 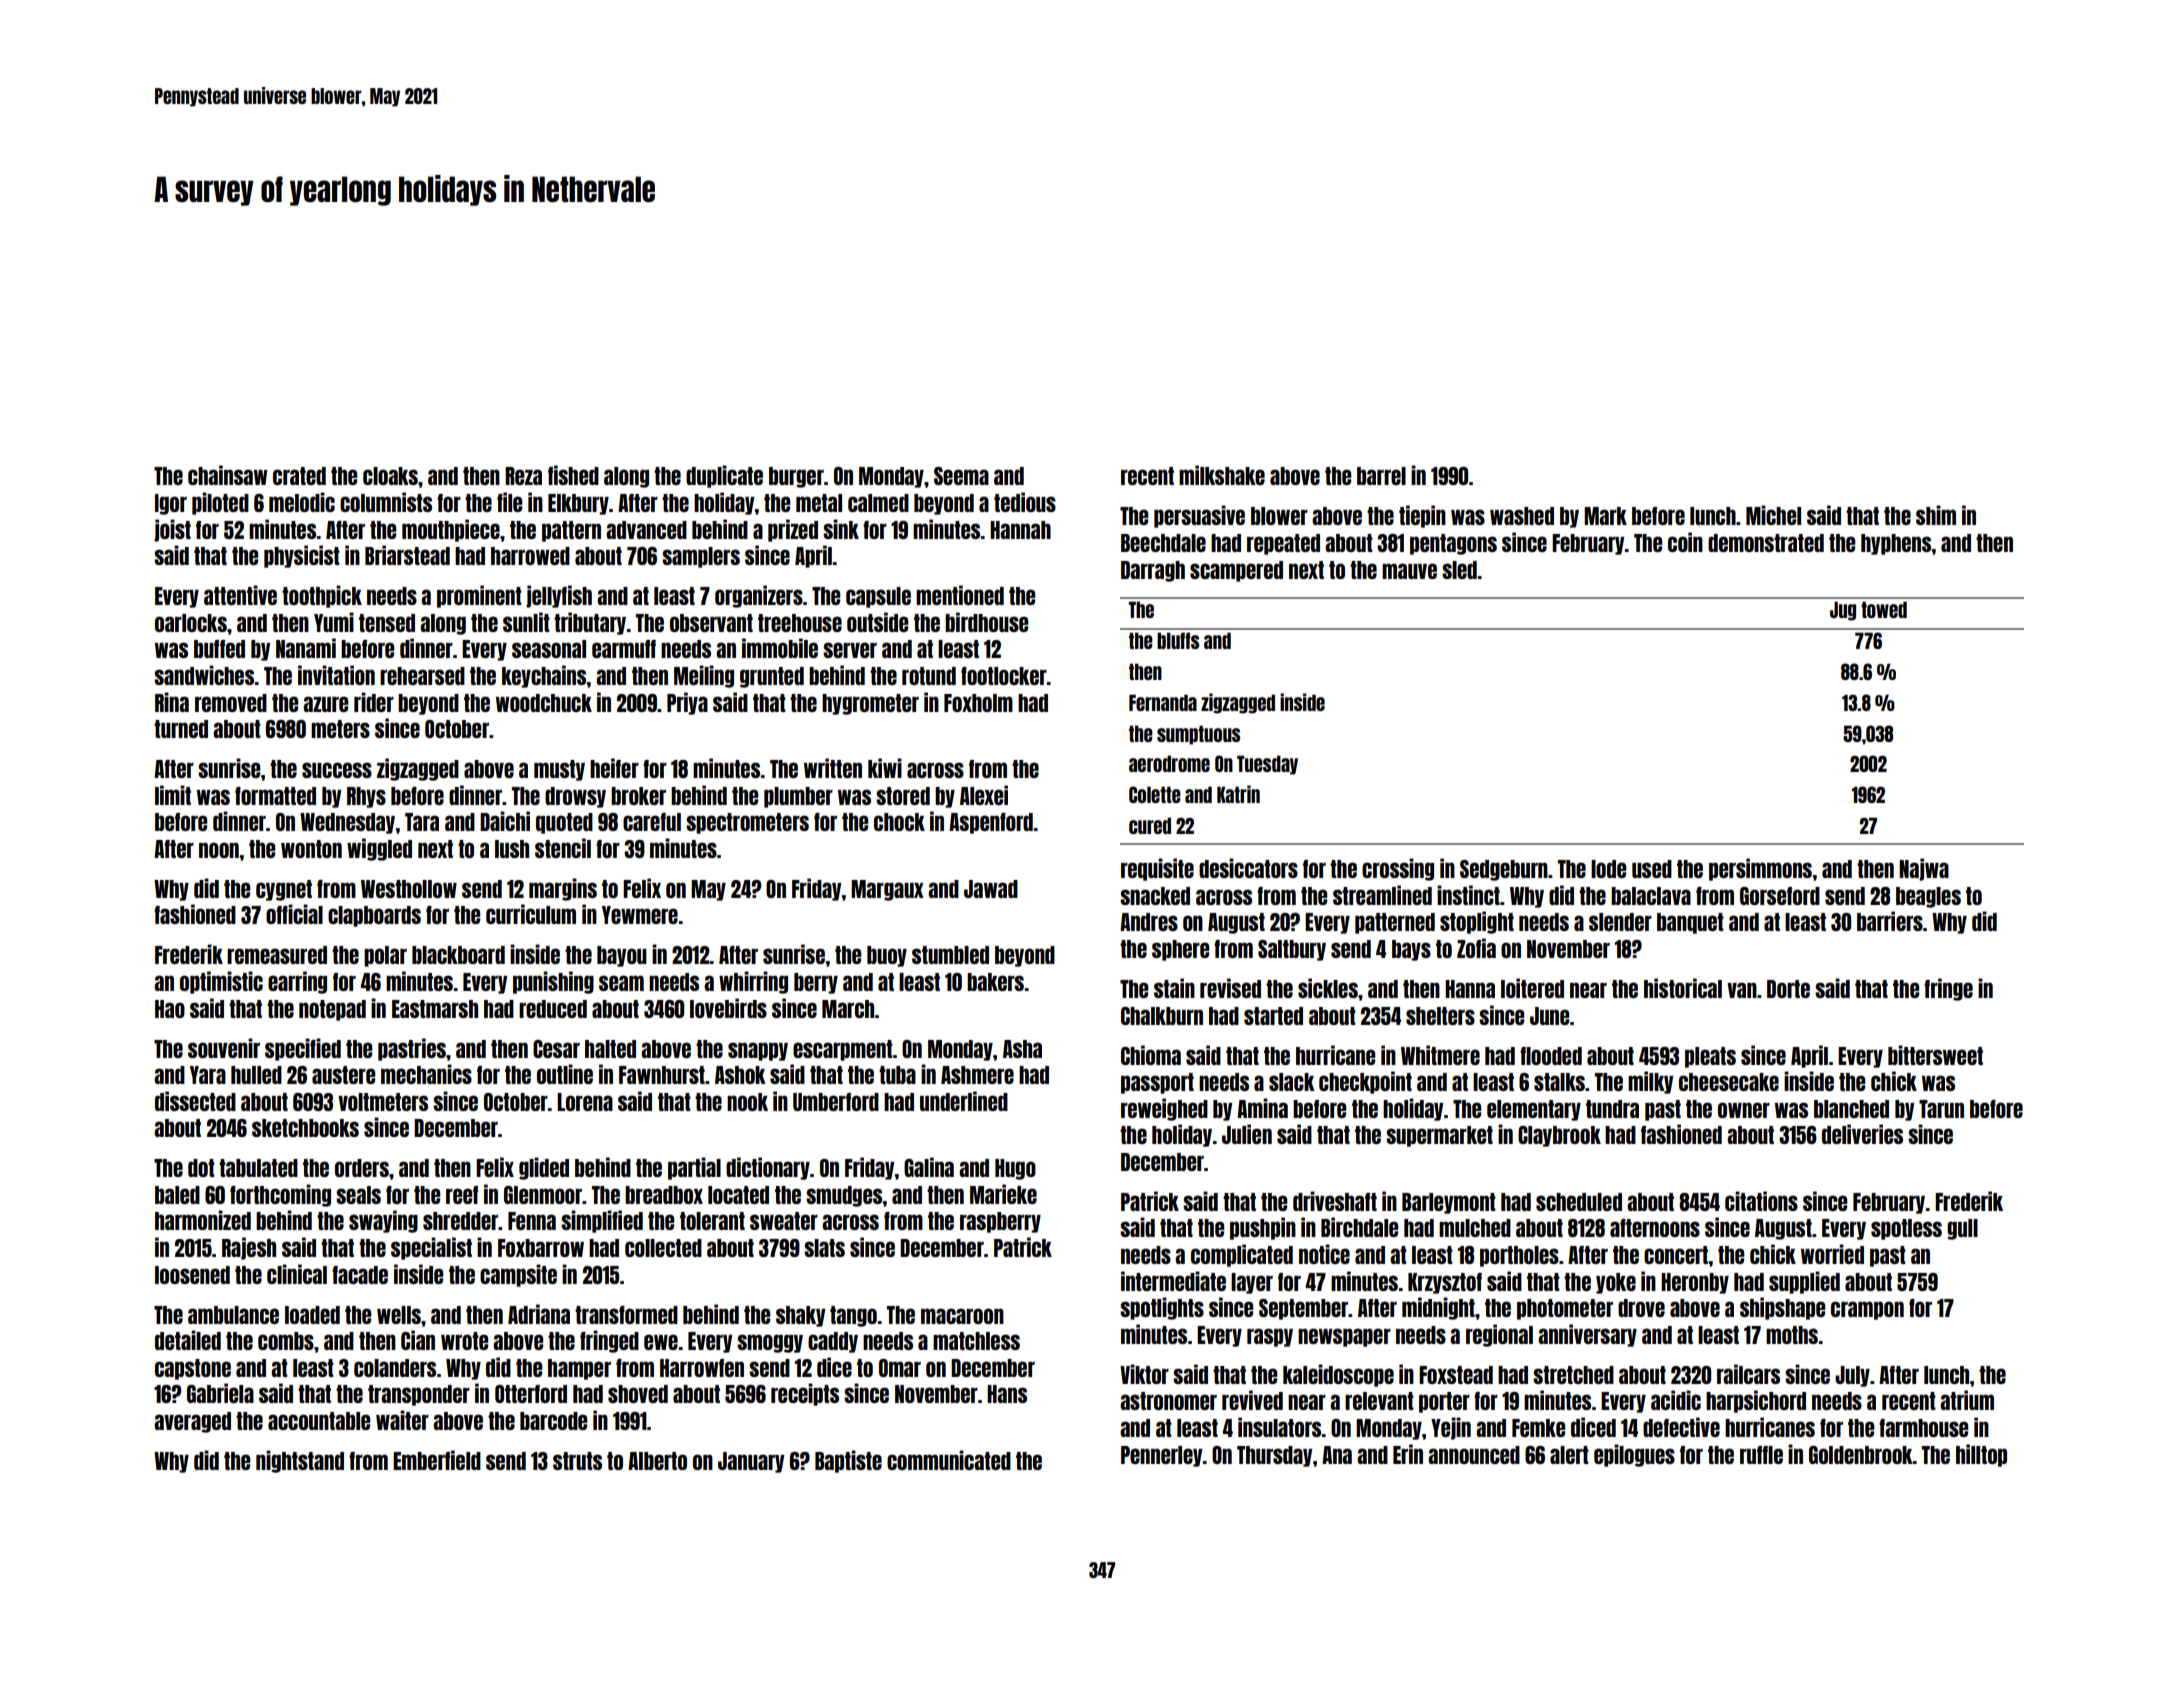 I want to click on Tuesday, so click(x=1267, y=765).
